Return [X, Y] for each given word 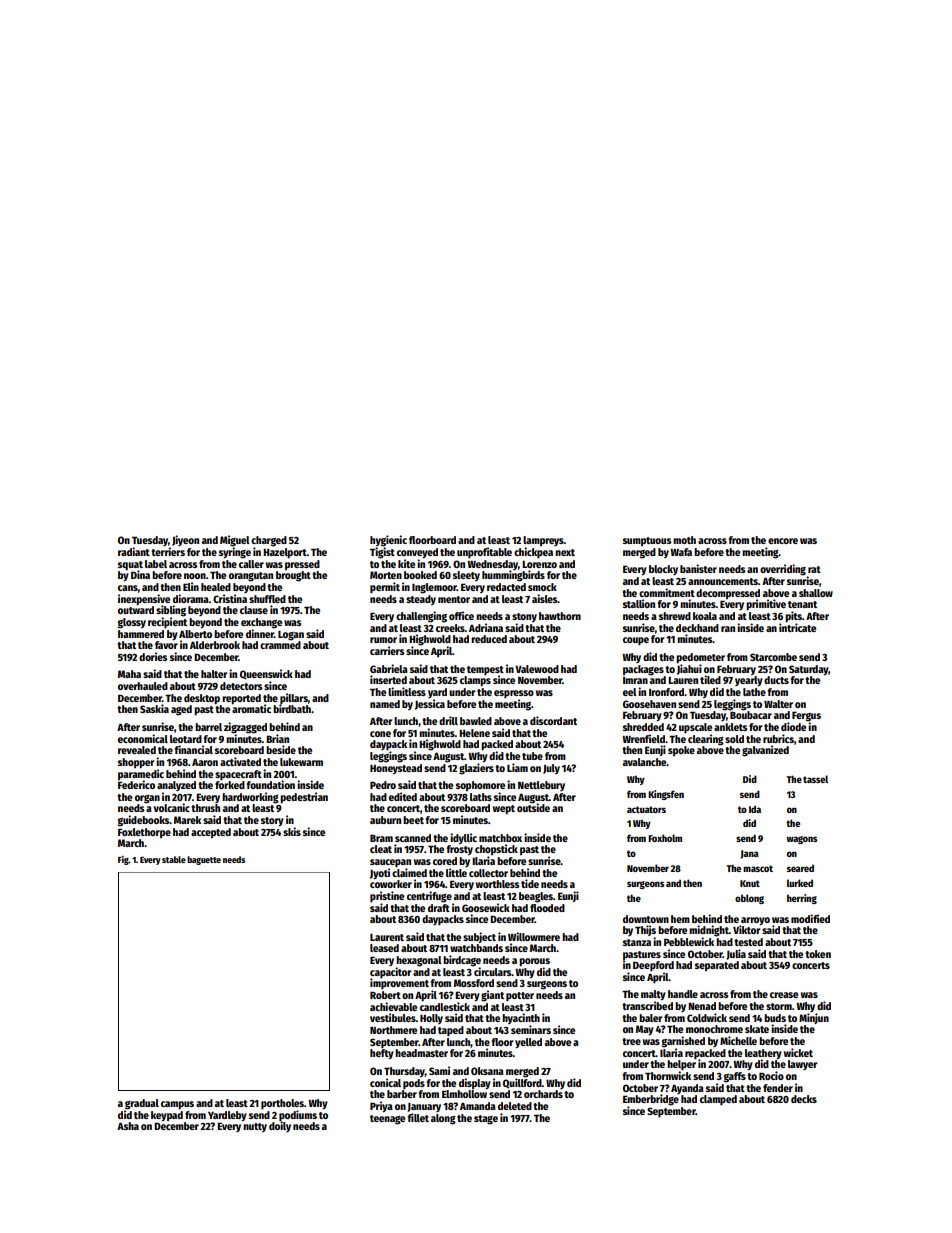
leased [384, 948]
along [443, 1119]
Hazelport [285, 553]
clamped [718, 1100]
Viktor [746, 929]
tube [532, 756]
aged [181, 710]
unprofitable [484, 552]
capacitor [390, 973]
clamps [475, 681]
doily [280, 1126]
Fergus [806, 716]
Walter [778, 704]
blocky [663, 570]
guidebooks [144, 821]
